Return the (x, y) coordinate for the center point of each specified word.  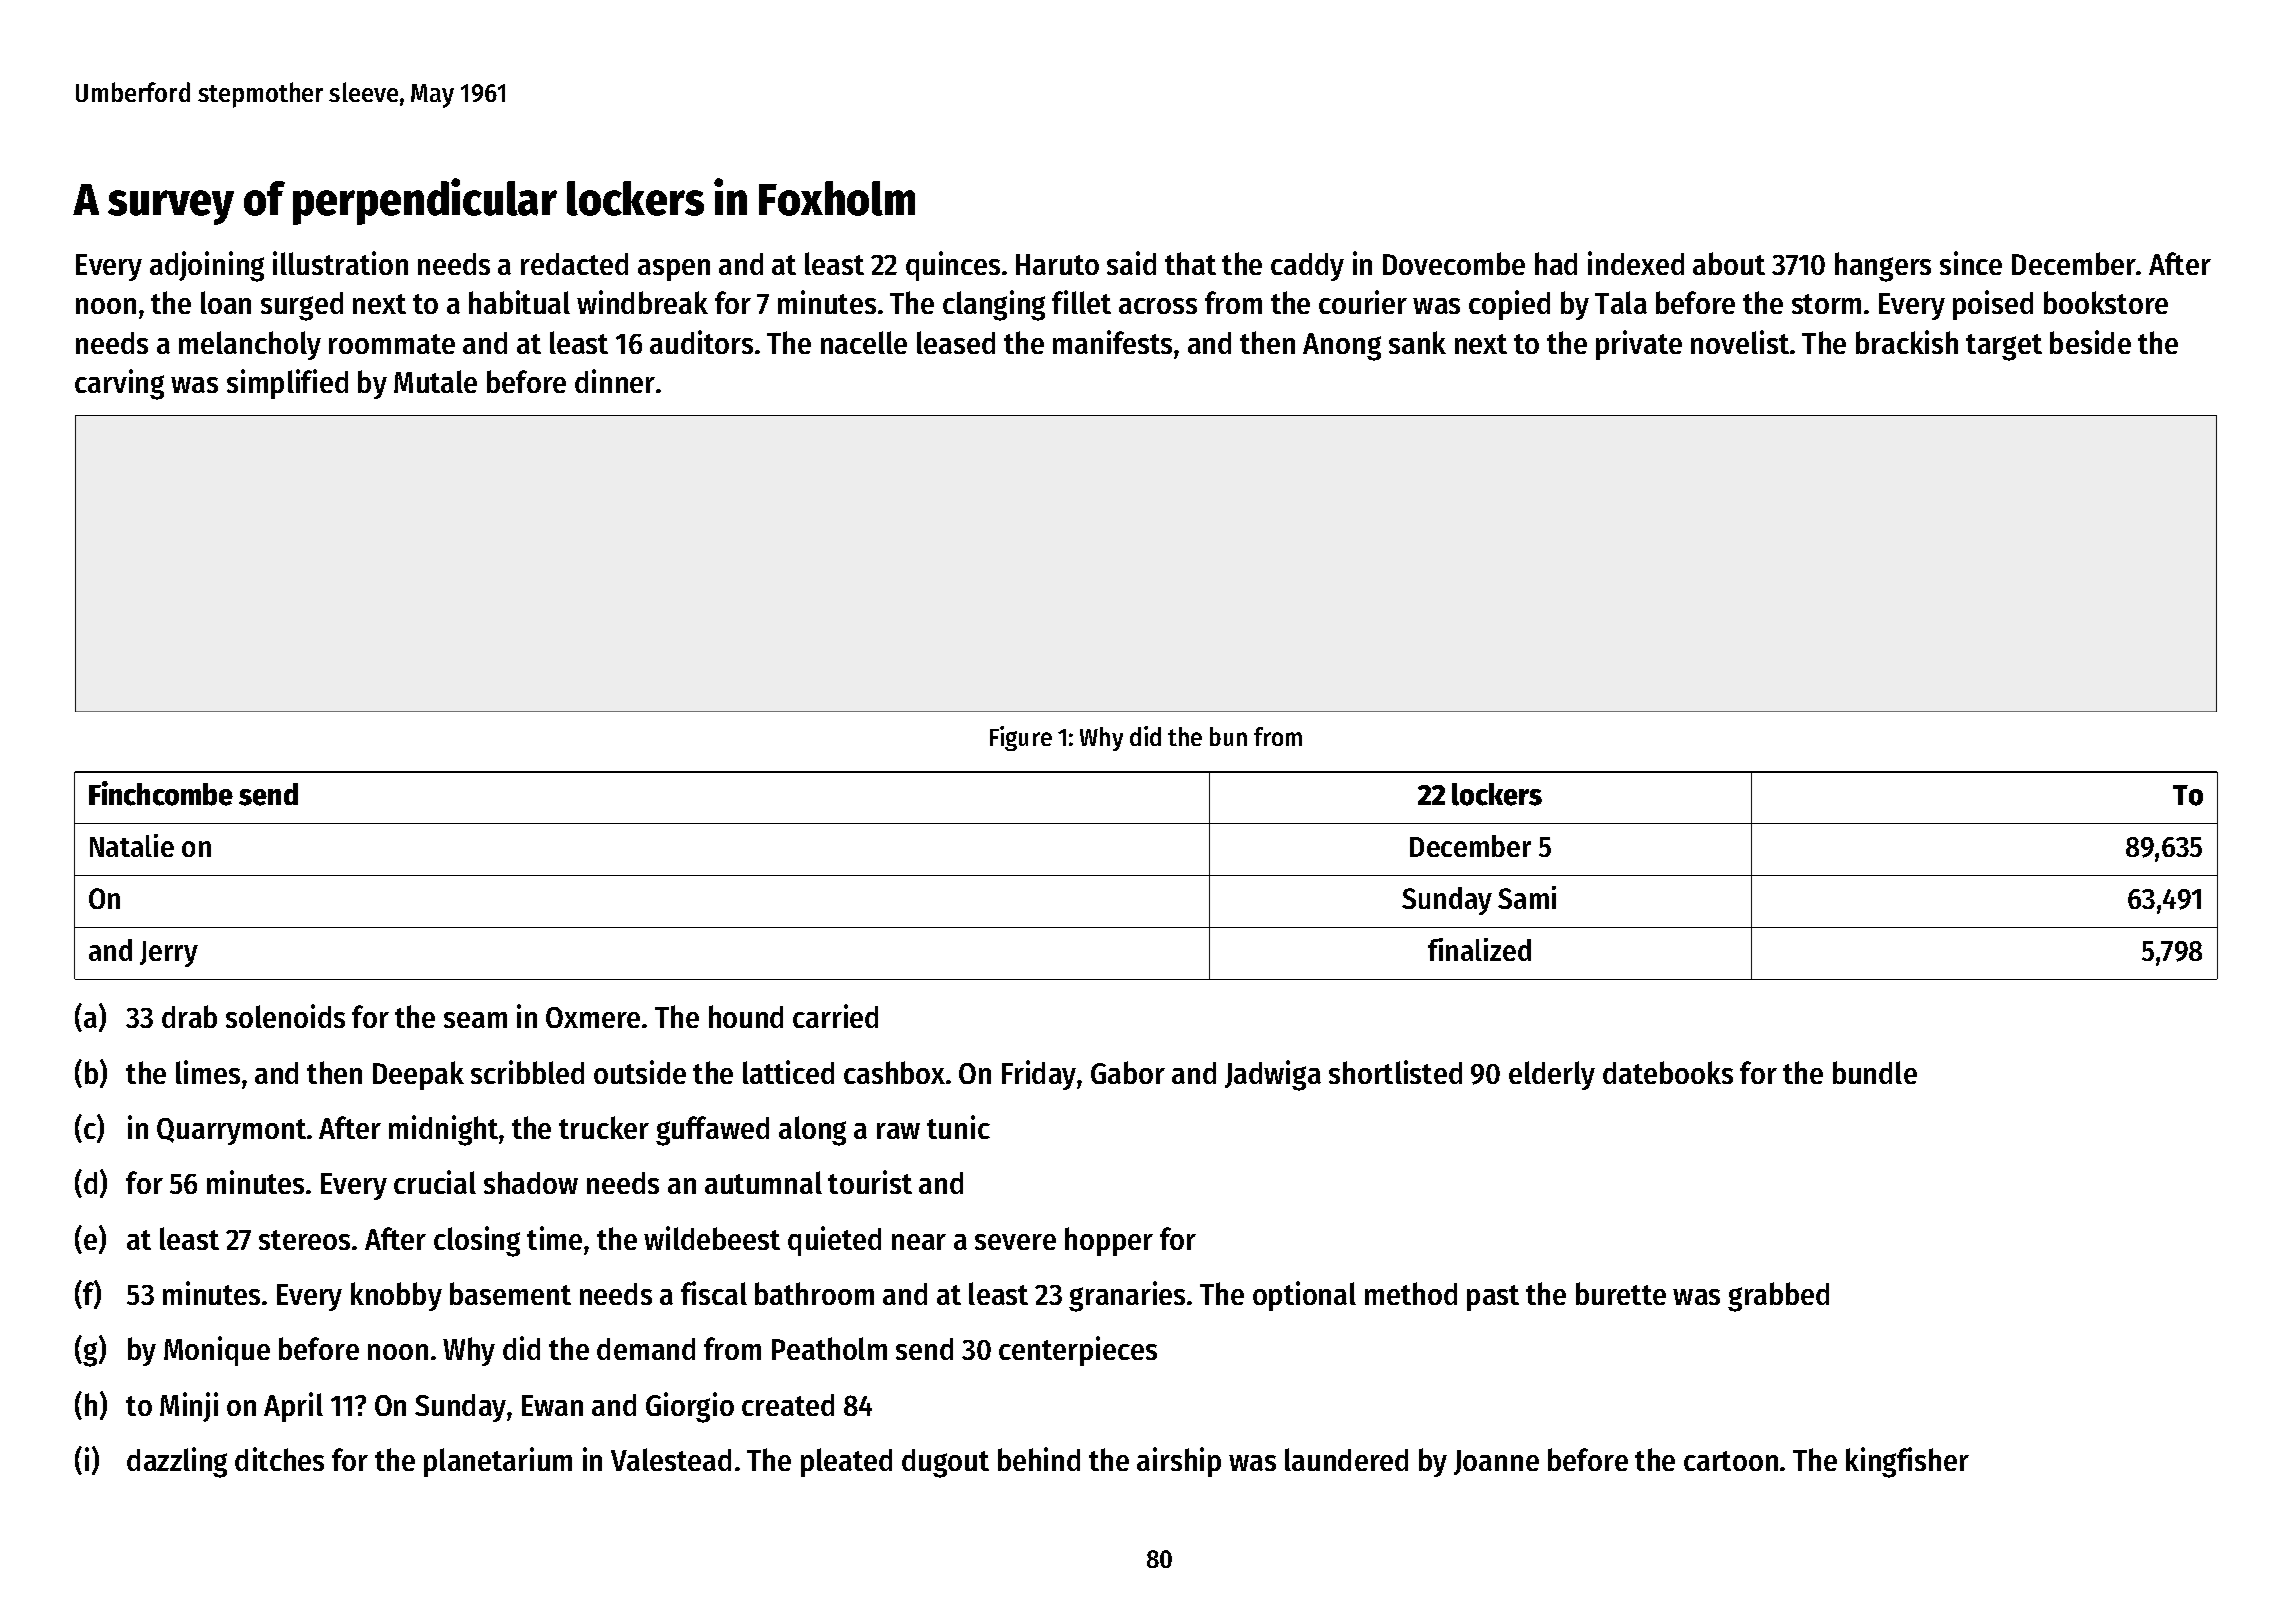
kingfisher (1907, 1462)
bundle (1875, 1072)
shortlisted (1395, 1072)
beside (2090, 342)
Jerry (169, 954)
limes (208, 1072)
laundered (1346, 1459)
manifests (1112, 342)
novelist (1740, 342)
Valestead (671, 1459)
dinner (615, 381)
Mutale (435, 381)
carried (835, 1016)
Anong (1342, 347)
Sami (1527, 897)
